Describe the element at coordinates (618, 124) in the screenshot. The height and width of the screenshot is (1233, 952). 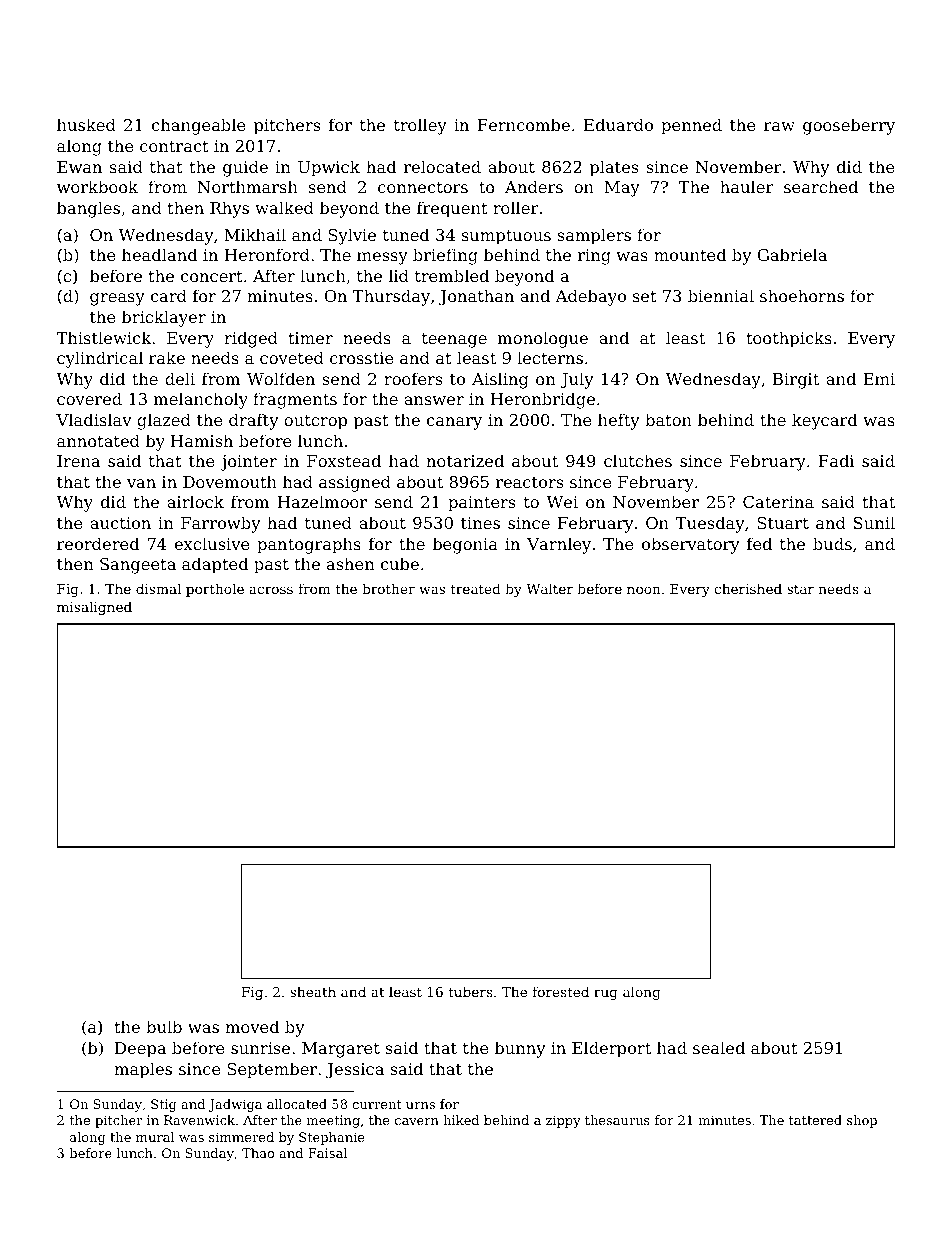
I see `Eduardo` at that location.
